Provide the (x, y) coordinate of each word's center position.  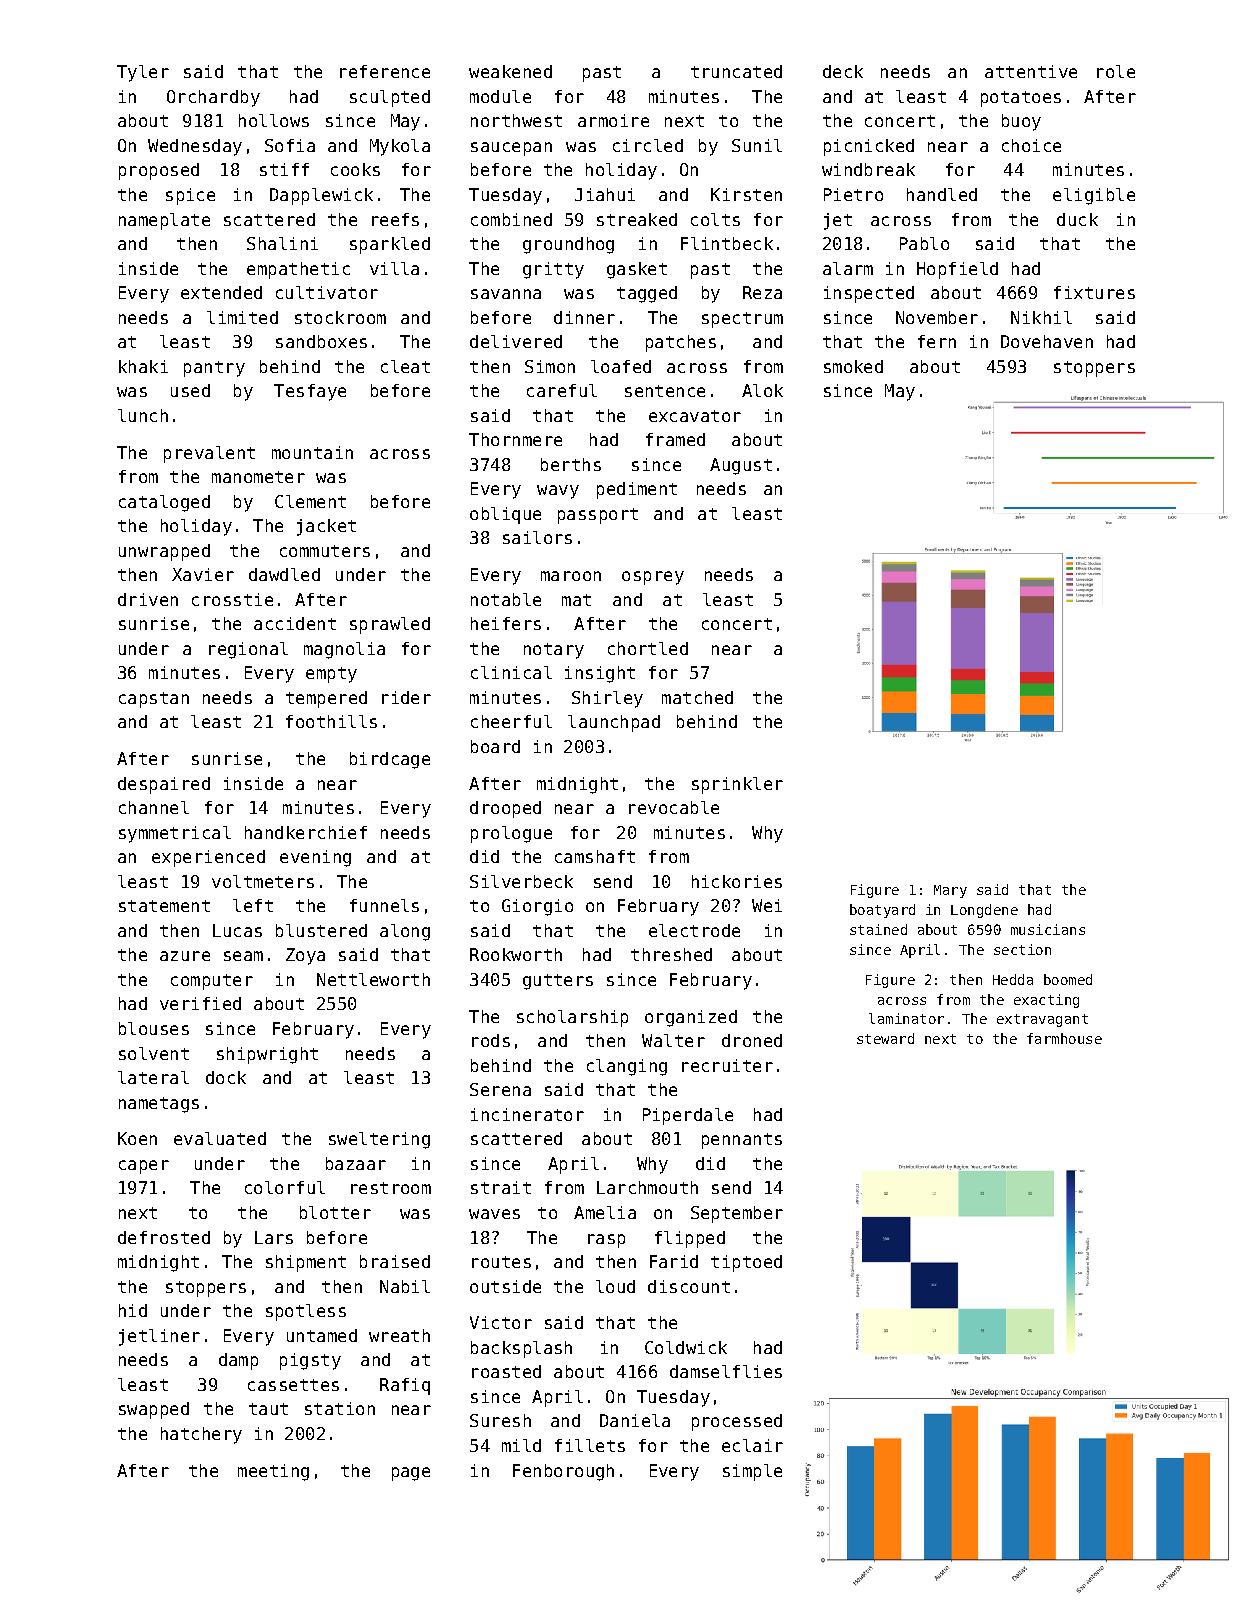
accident (295, 623)
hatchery (201, 1435)
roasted (506, 1371)
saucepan (511, 149)
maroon (571, 576)
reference (385, 71)
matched (697, 697)
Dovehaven (1047, 341)
